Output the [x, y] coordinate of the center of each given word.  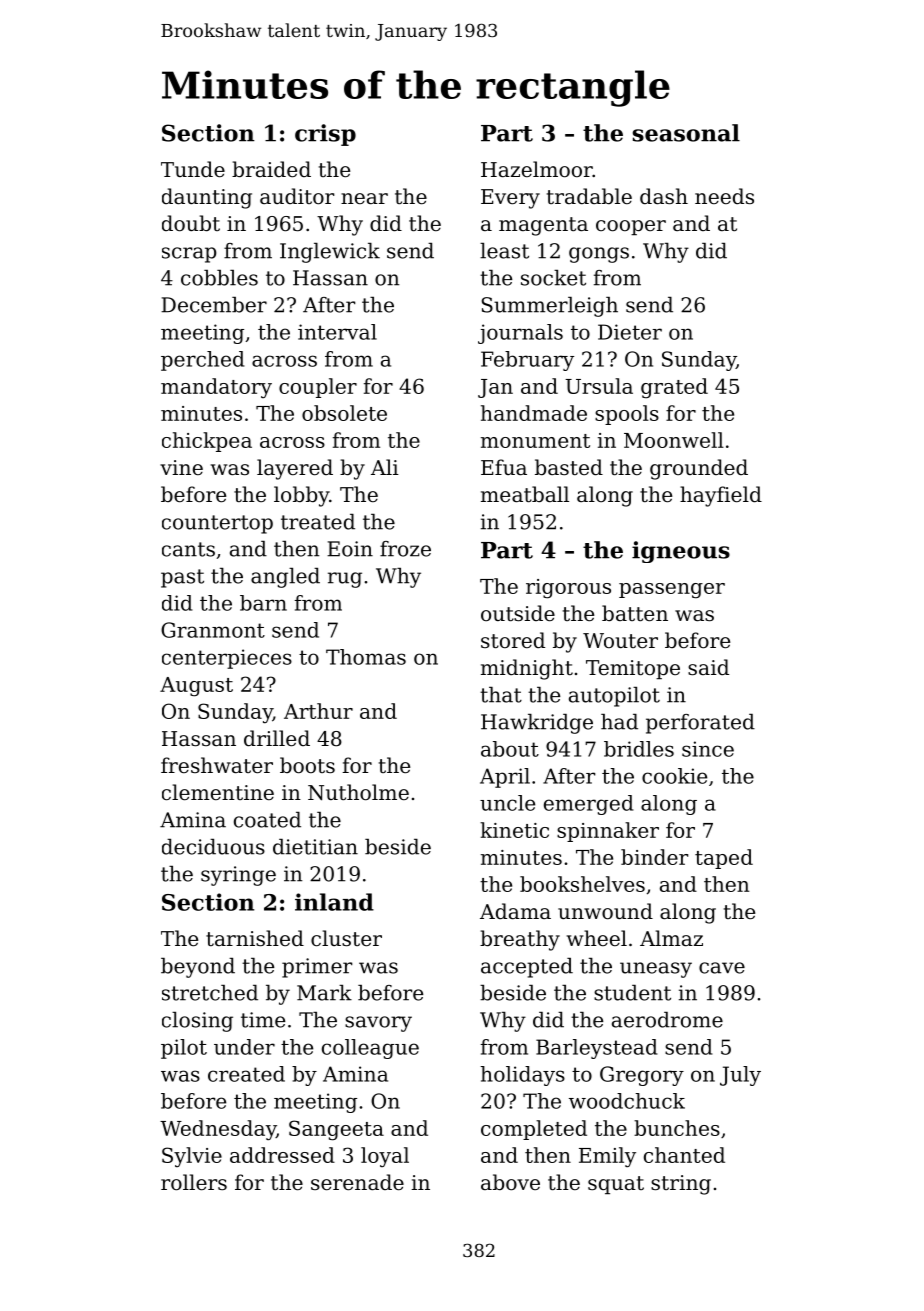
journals [520, 334]
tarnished [255, 938]
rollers [194, 1182]
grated [674, 388]
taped [724, 859]
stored [513, 640]
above [510, 1182]
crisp [325, 135]
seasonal [686, 133]
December [214, 305]
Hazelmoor [537, 169]
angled [285, 578]
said [708, 667]
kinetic [514, 830]
